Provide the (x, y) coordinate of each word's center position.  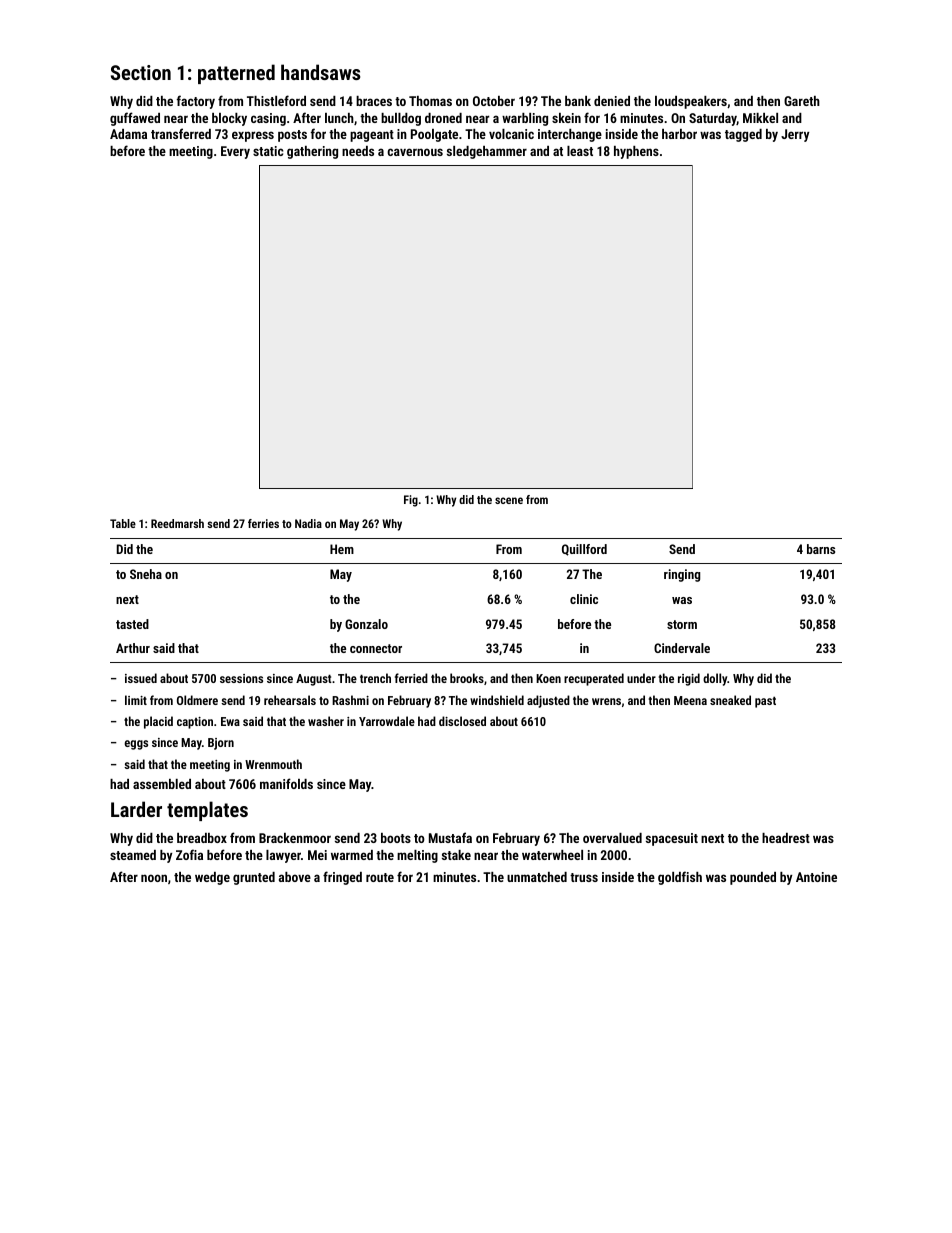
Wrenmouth (273, 764)
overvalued (612, 838)
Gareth (802, 101)
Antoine (816, 877)
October (494, 101)
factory (196, 102)
